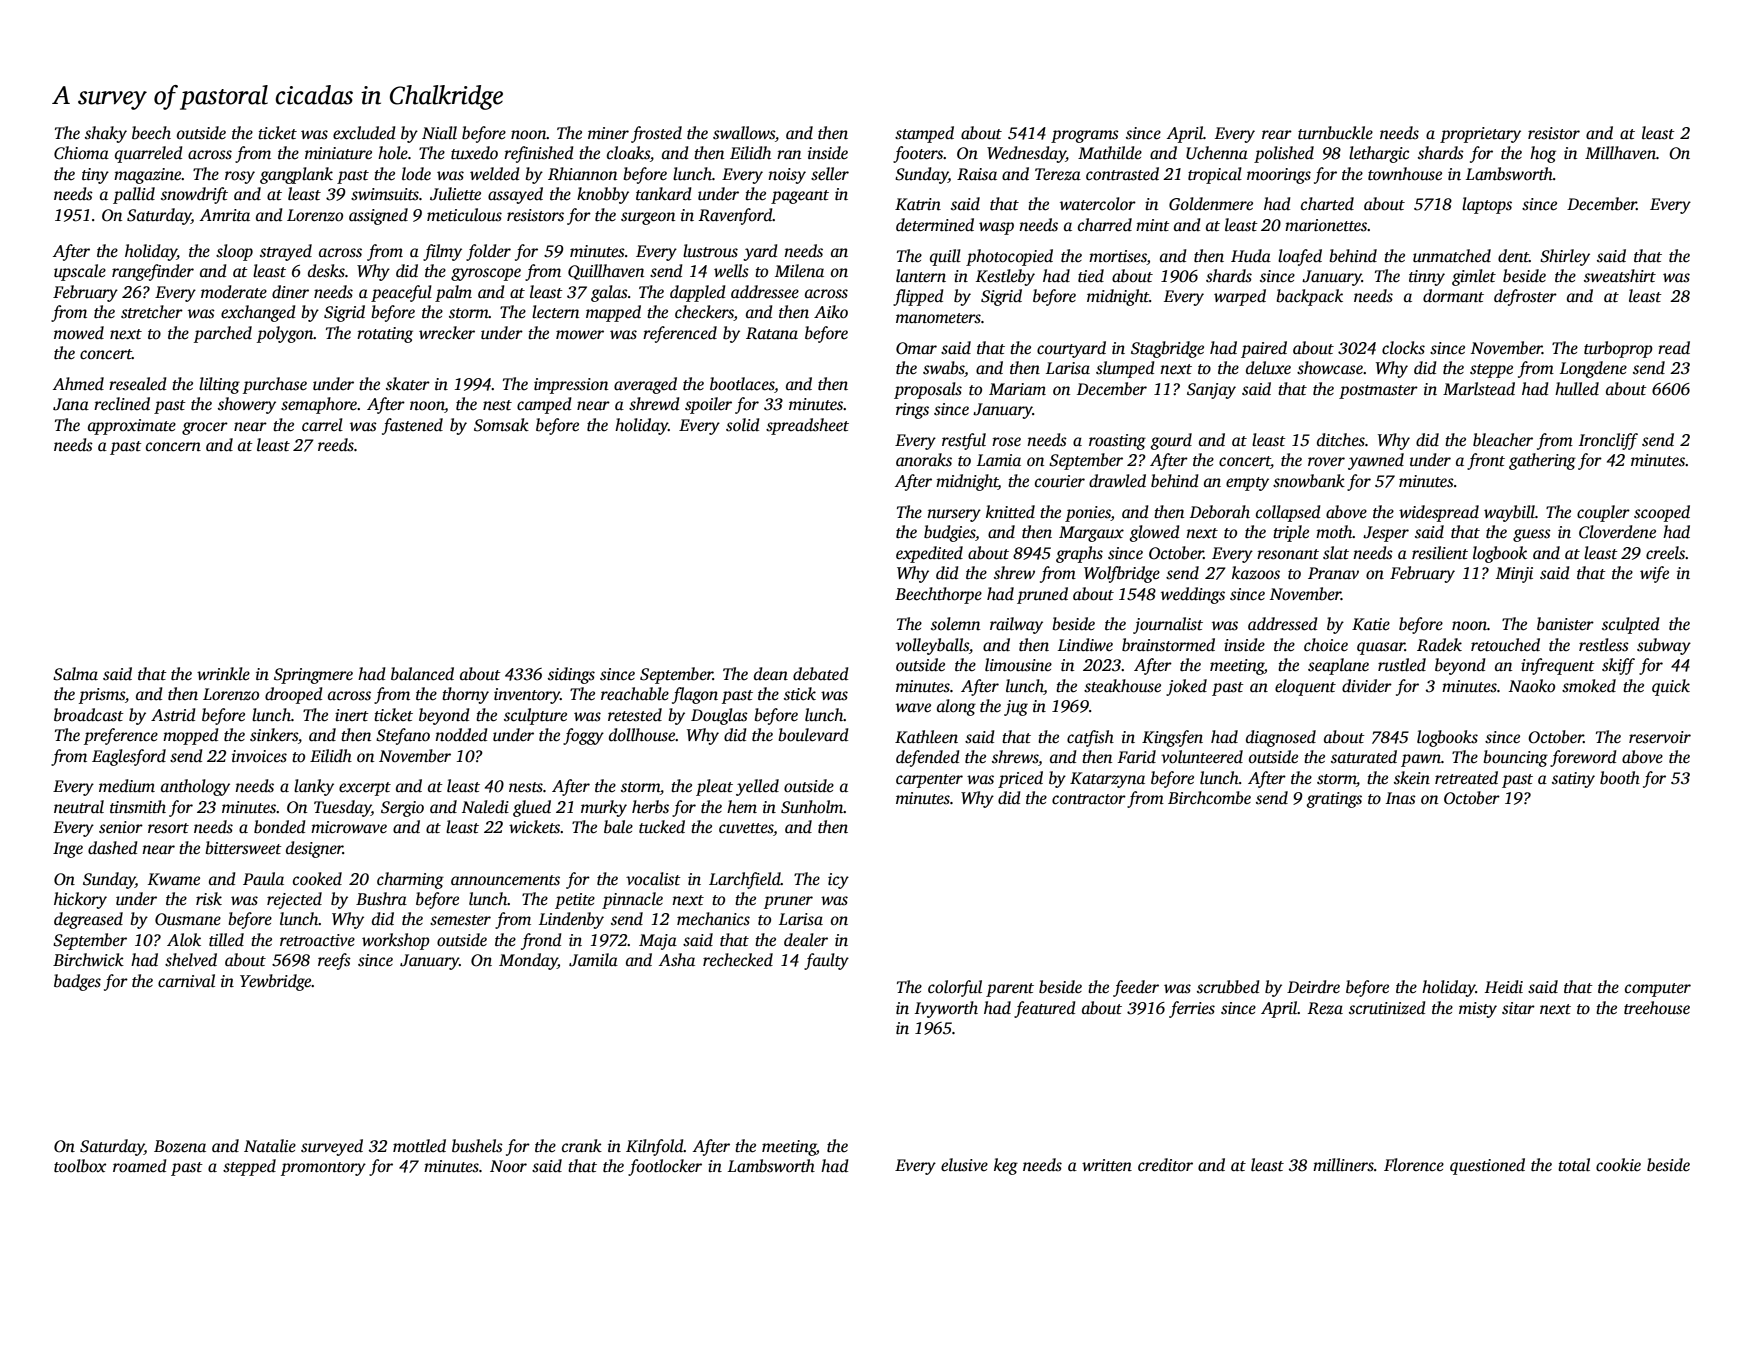 This image has height=1348, width=1744. What do you see at coordinates (929, 554) in the image?
I see `expedited` at bounding box center [929, 554].
